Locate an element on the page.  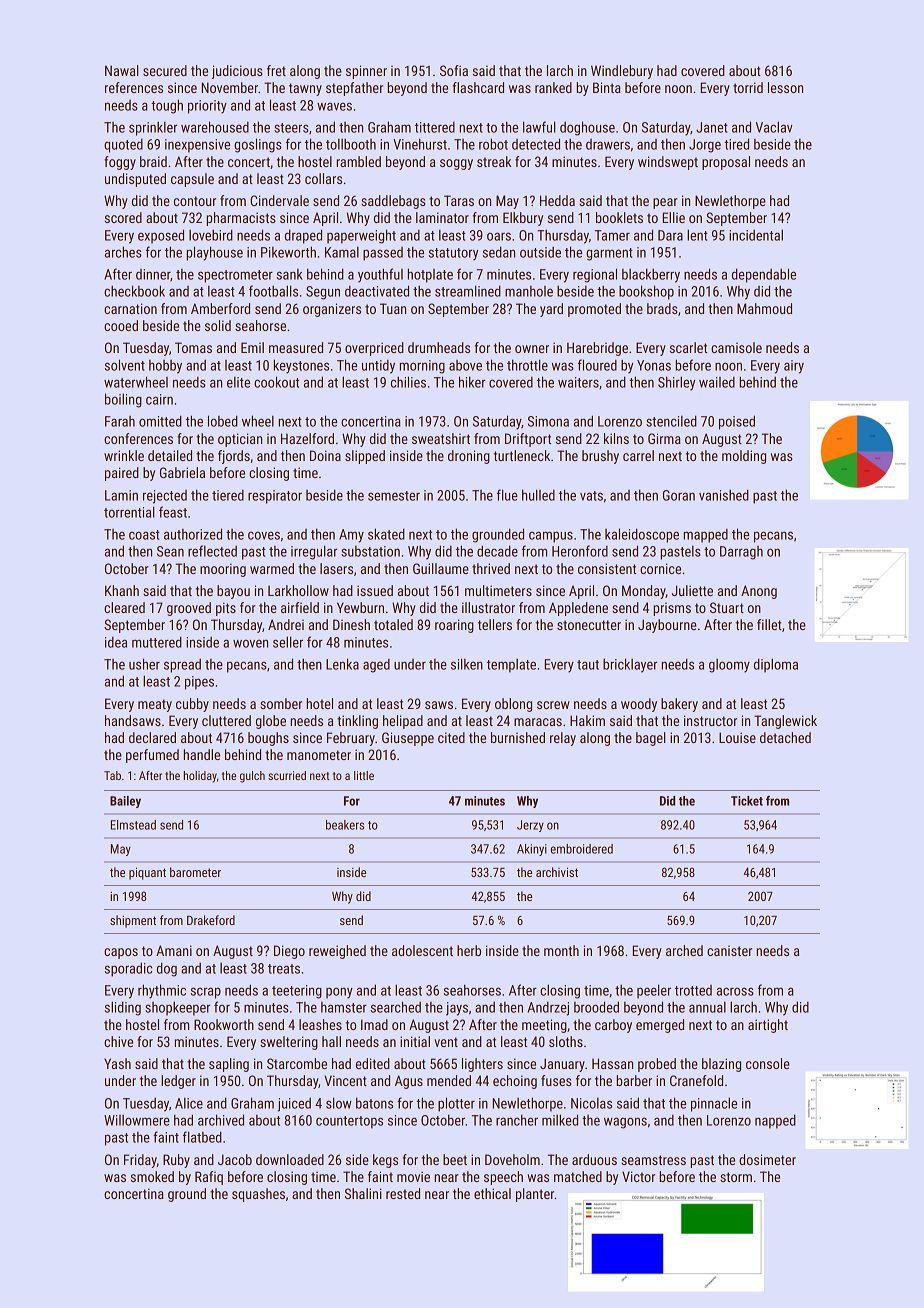
Sofia is located at coordinates (454, 70).
